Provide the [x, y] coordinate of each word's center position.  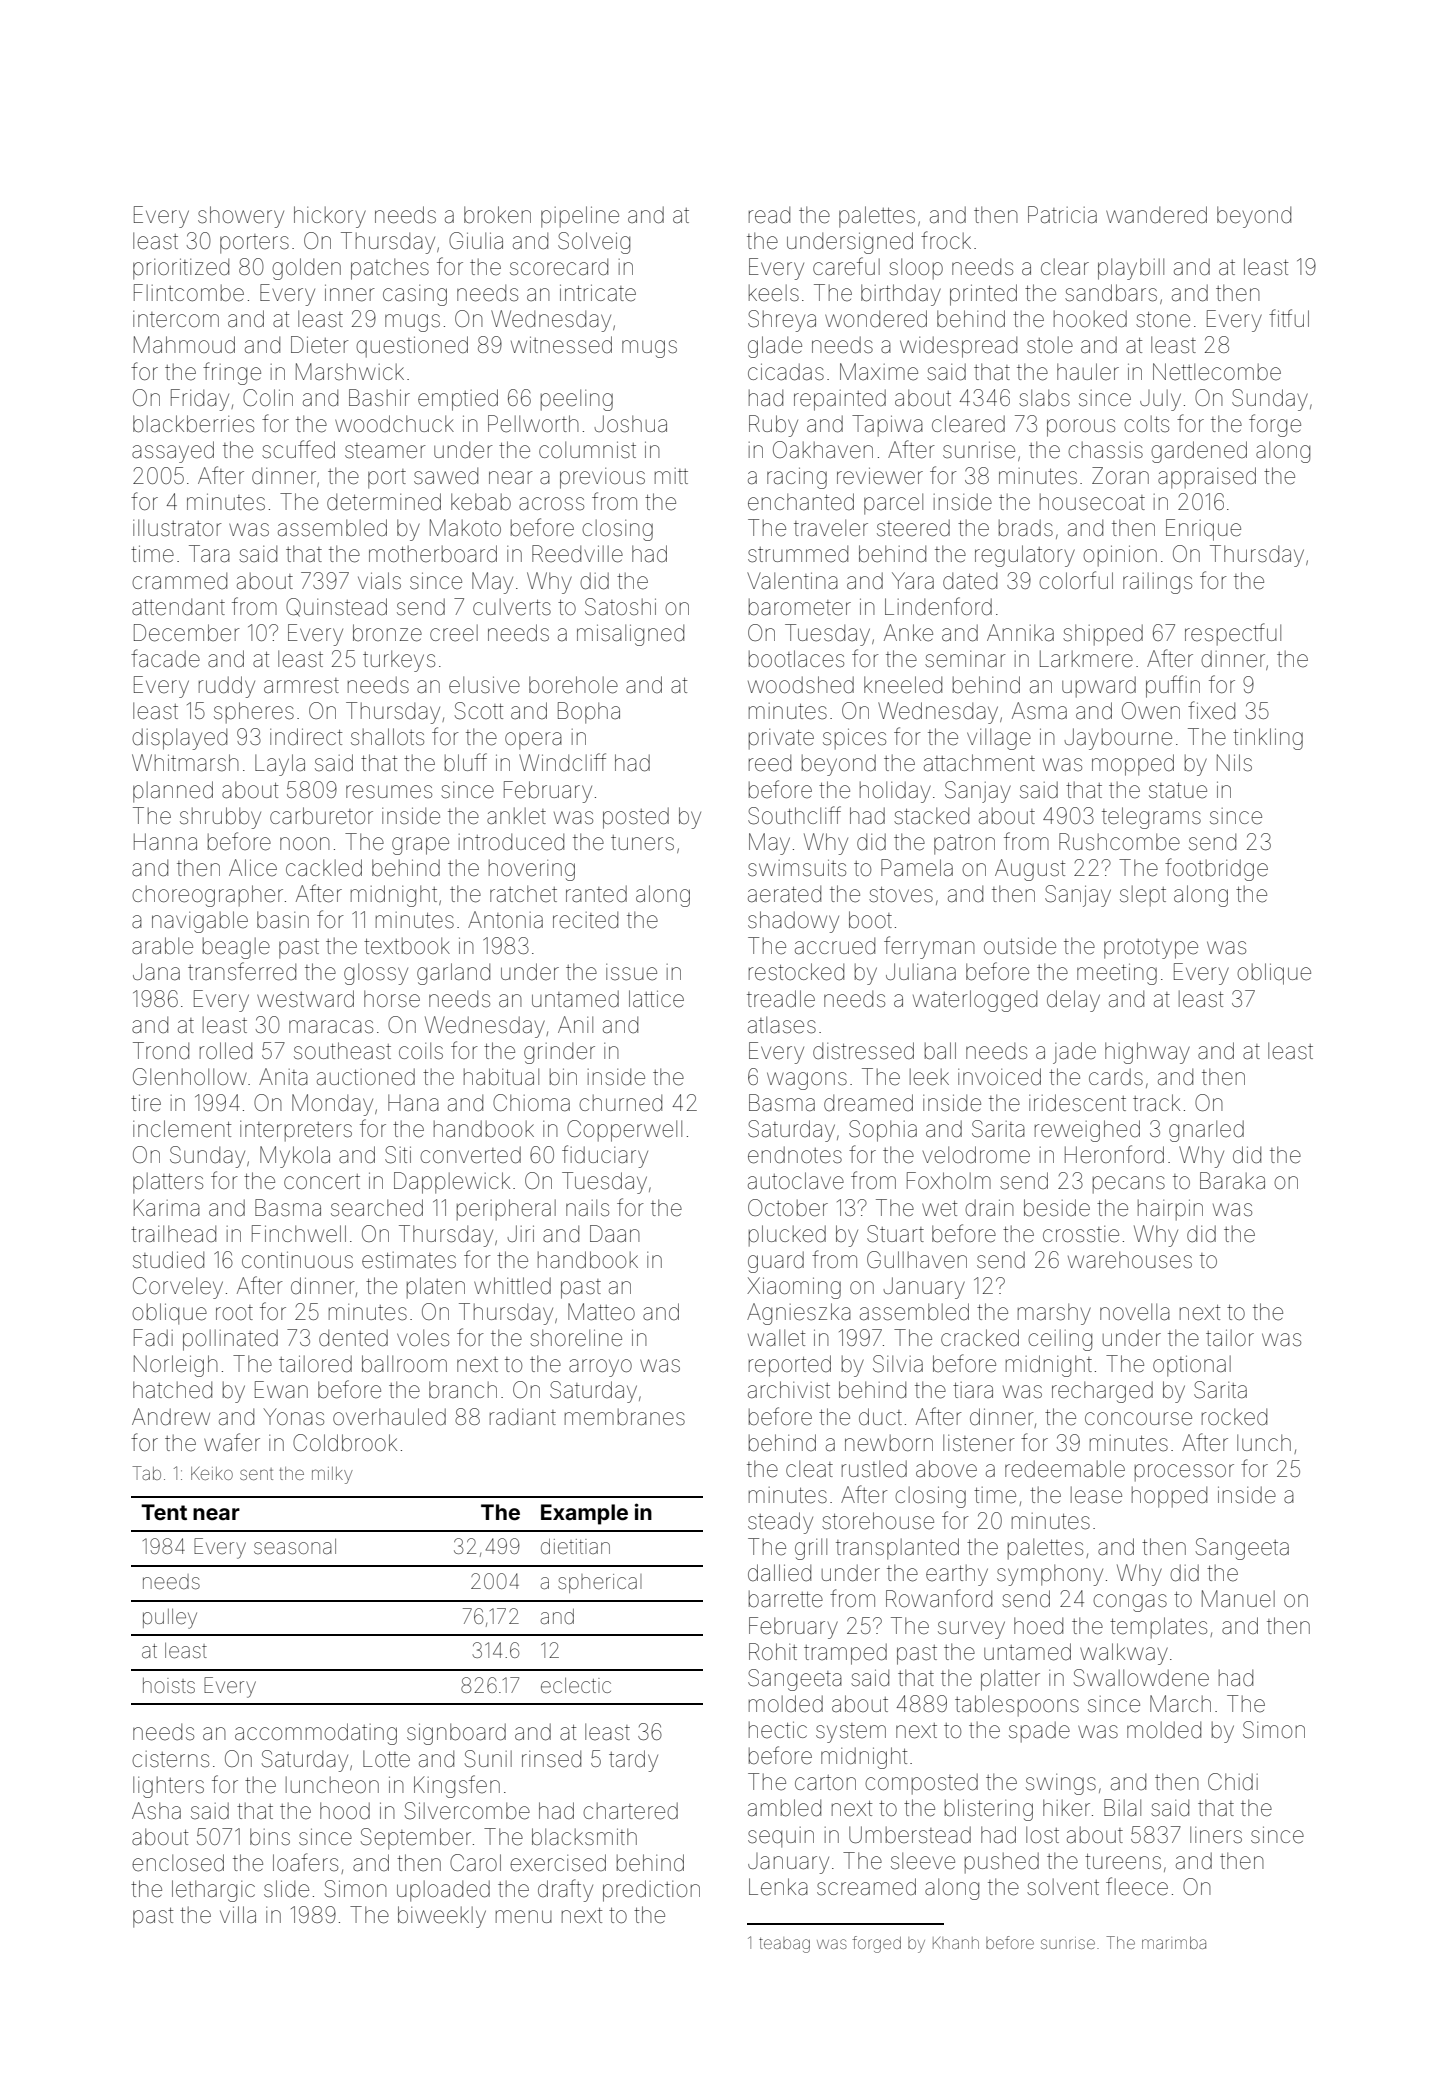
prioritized [181, 269]
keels [774, 293]
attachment [979, 763]
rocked [1234, 1417]
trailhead [173, 1234]
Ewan [281, 1390]
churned [620, 1103]
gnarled [1206, 1131]
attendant [178, 607]
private [781, 739]
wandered [1156, 215]
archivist [789, 1390]
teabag [784, 1945]
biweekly [442, 1917]
